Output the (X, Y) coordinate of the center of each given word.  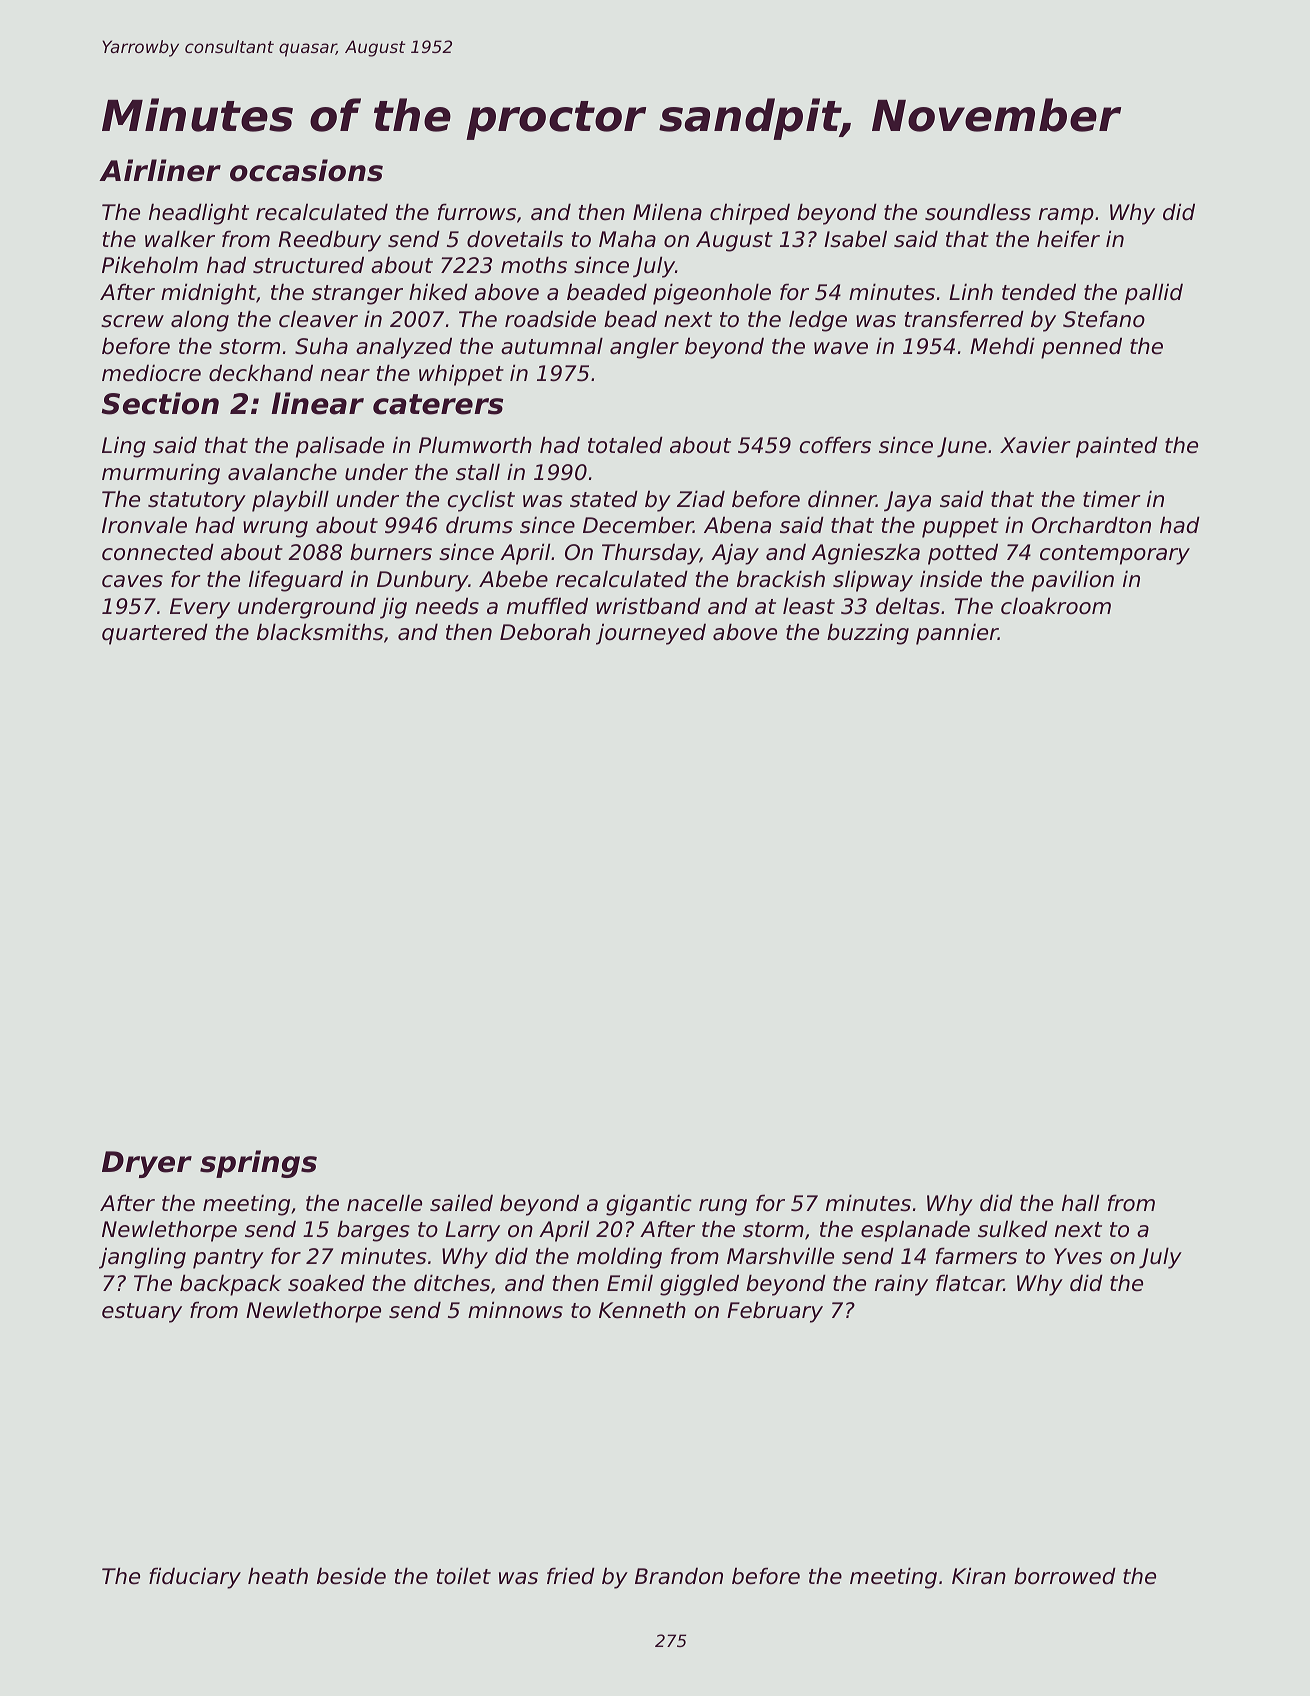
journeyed (651, 634)
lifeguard (296, 581)
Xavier (1035, 445)
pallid (1154, 294)
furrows (477, 212)
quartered (155, 634)
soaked (326, 1283)
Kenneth (642, 1310)
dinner (842, 499)
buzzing (868, 634)
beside (351, 1576)
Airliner (160, 170)
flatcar (970, 1283)
